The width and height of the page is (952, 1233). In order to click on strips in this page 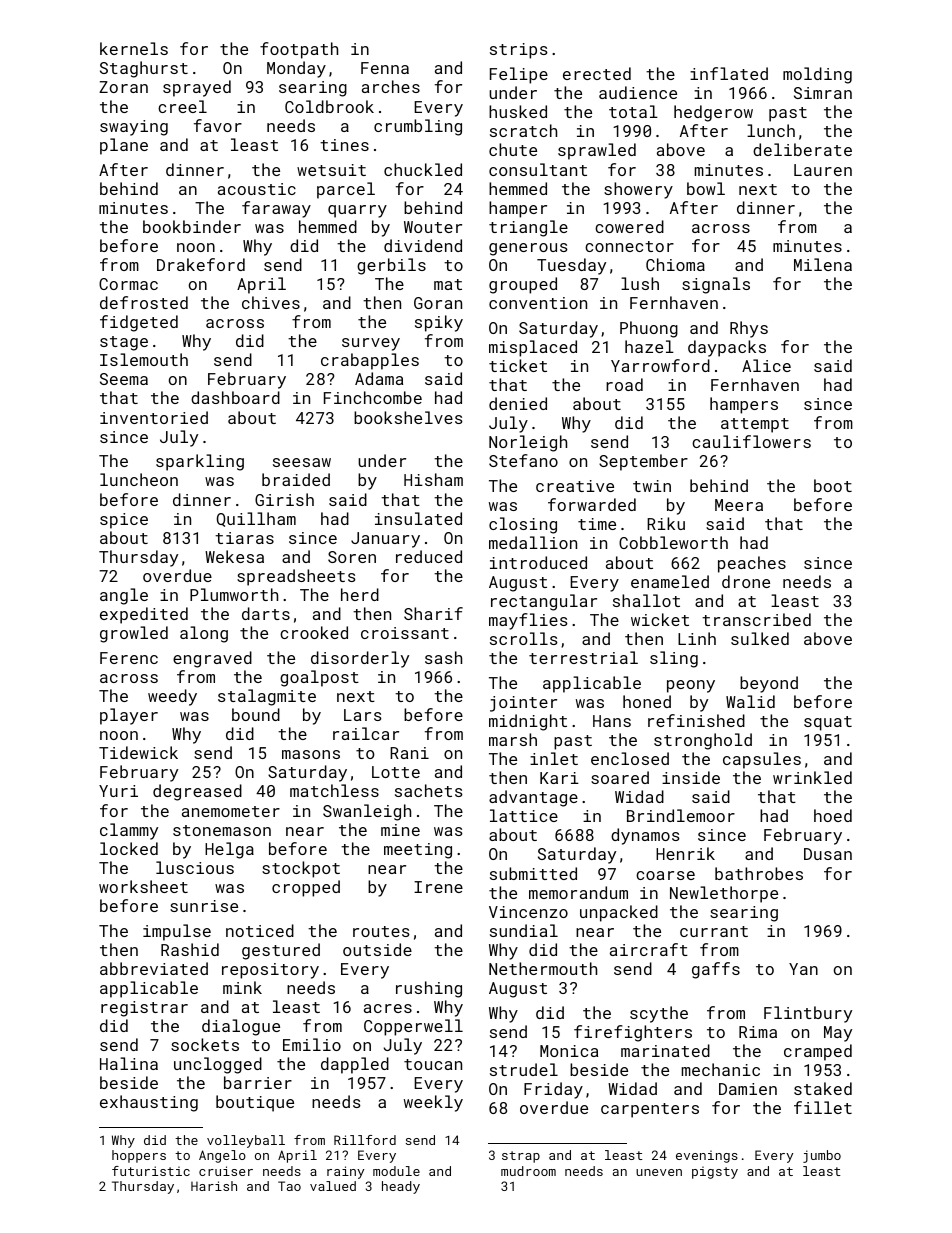, I will do `click(519, 51)`.
